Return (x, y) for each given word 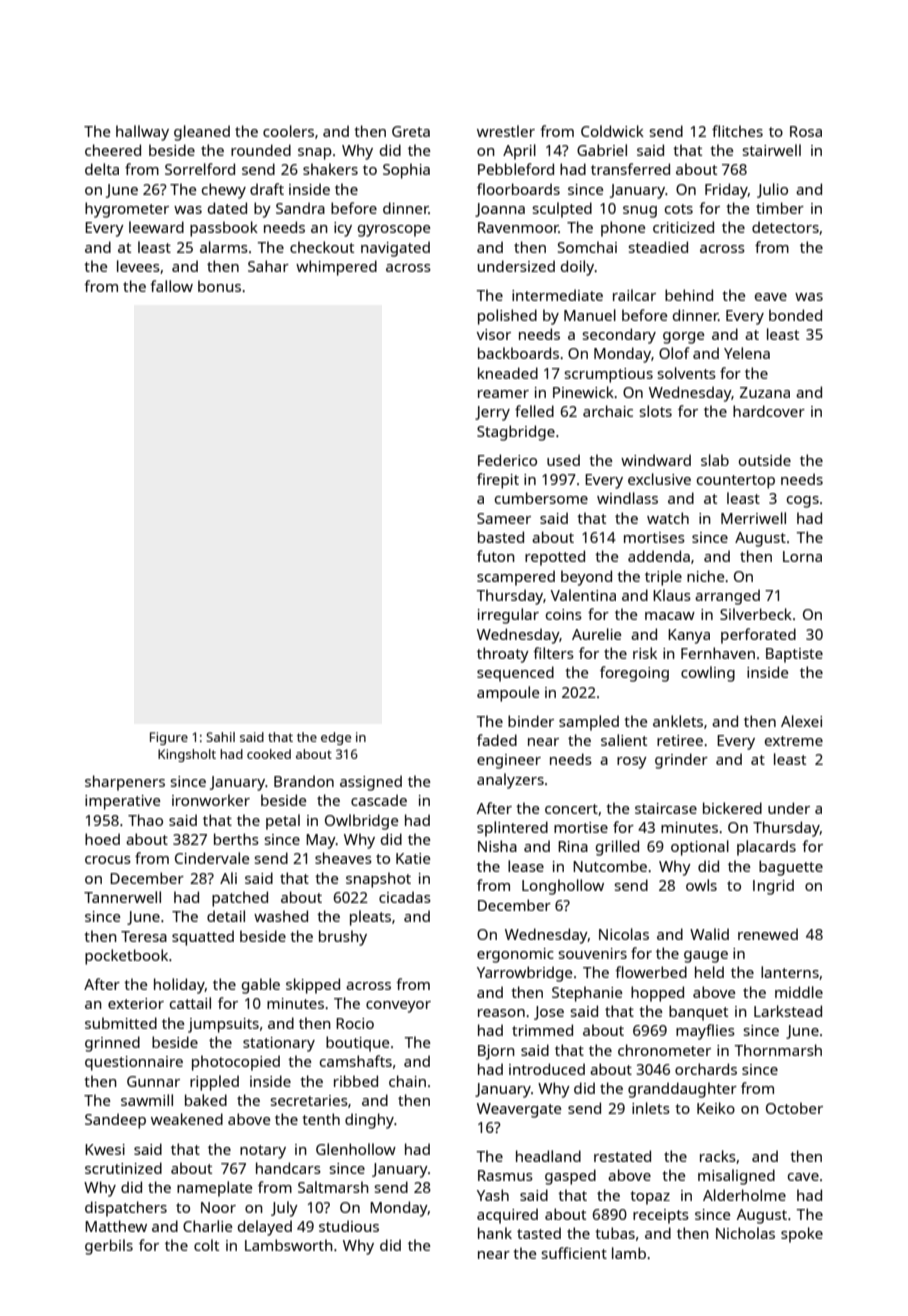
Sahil (220, 737)
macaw (670, 616)
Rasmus (505, 1175)
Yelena (747, 353)
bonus (219, 286)
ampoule (508, 694)
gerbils (109, 1247)
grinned (112, 1044)
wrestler (506, 131)
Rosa (806, 131)
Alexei (801, 721)
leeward (156, 227)
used (563, 460)
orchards (706, 1069)
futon (496, 556)
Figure (169, 738)
